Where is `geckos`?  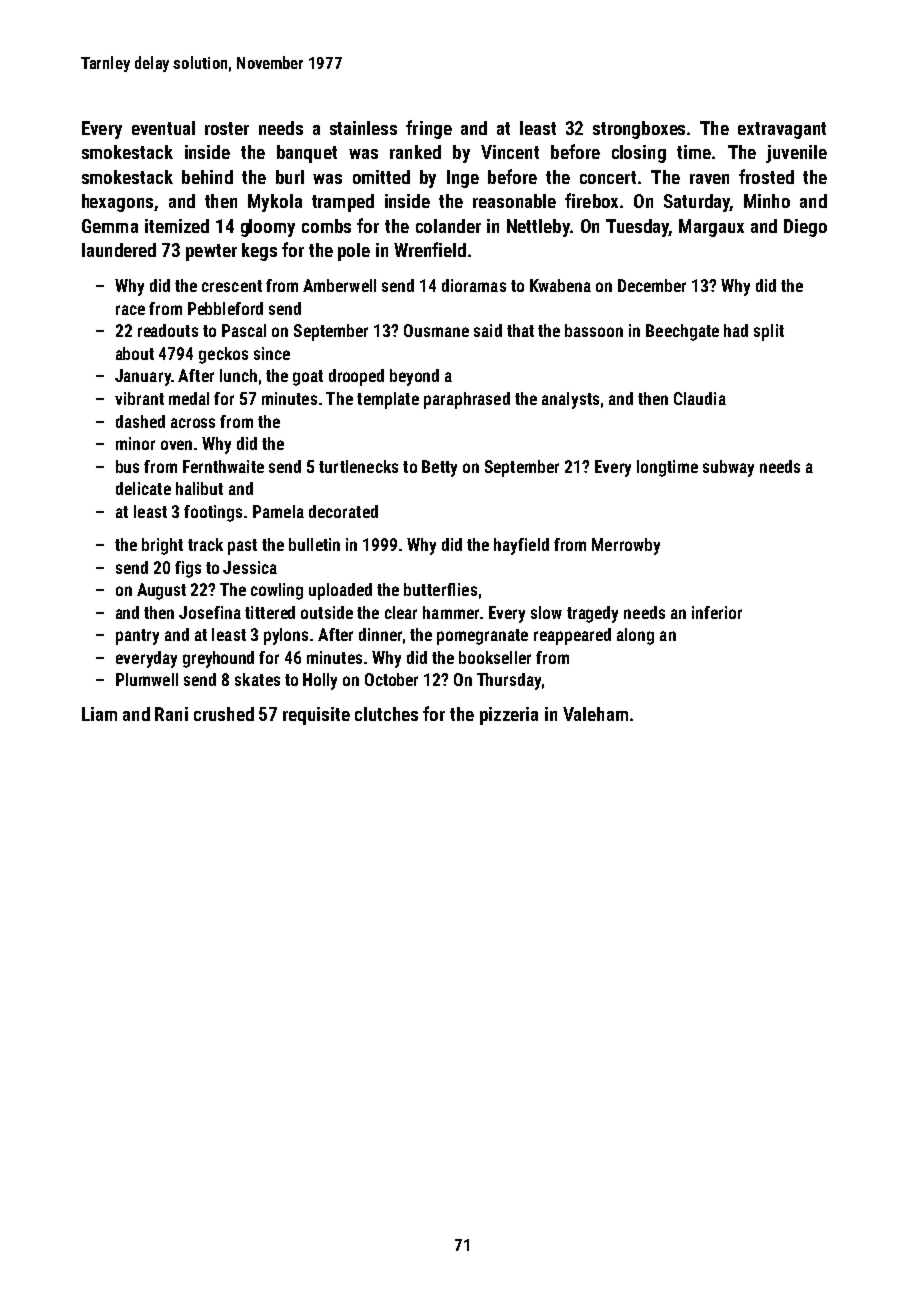 geckos is located at coordinates (223, 355).
